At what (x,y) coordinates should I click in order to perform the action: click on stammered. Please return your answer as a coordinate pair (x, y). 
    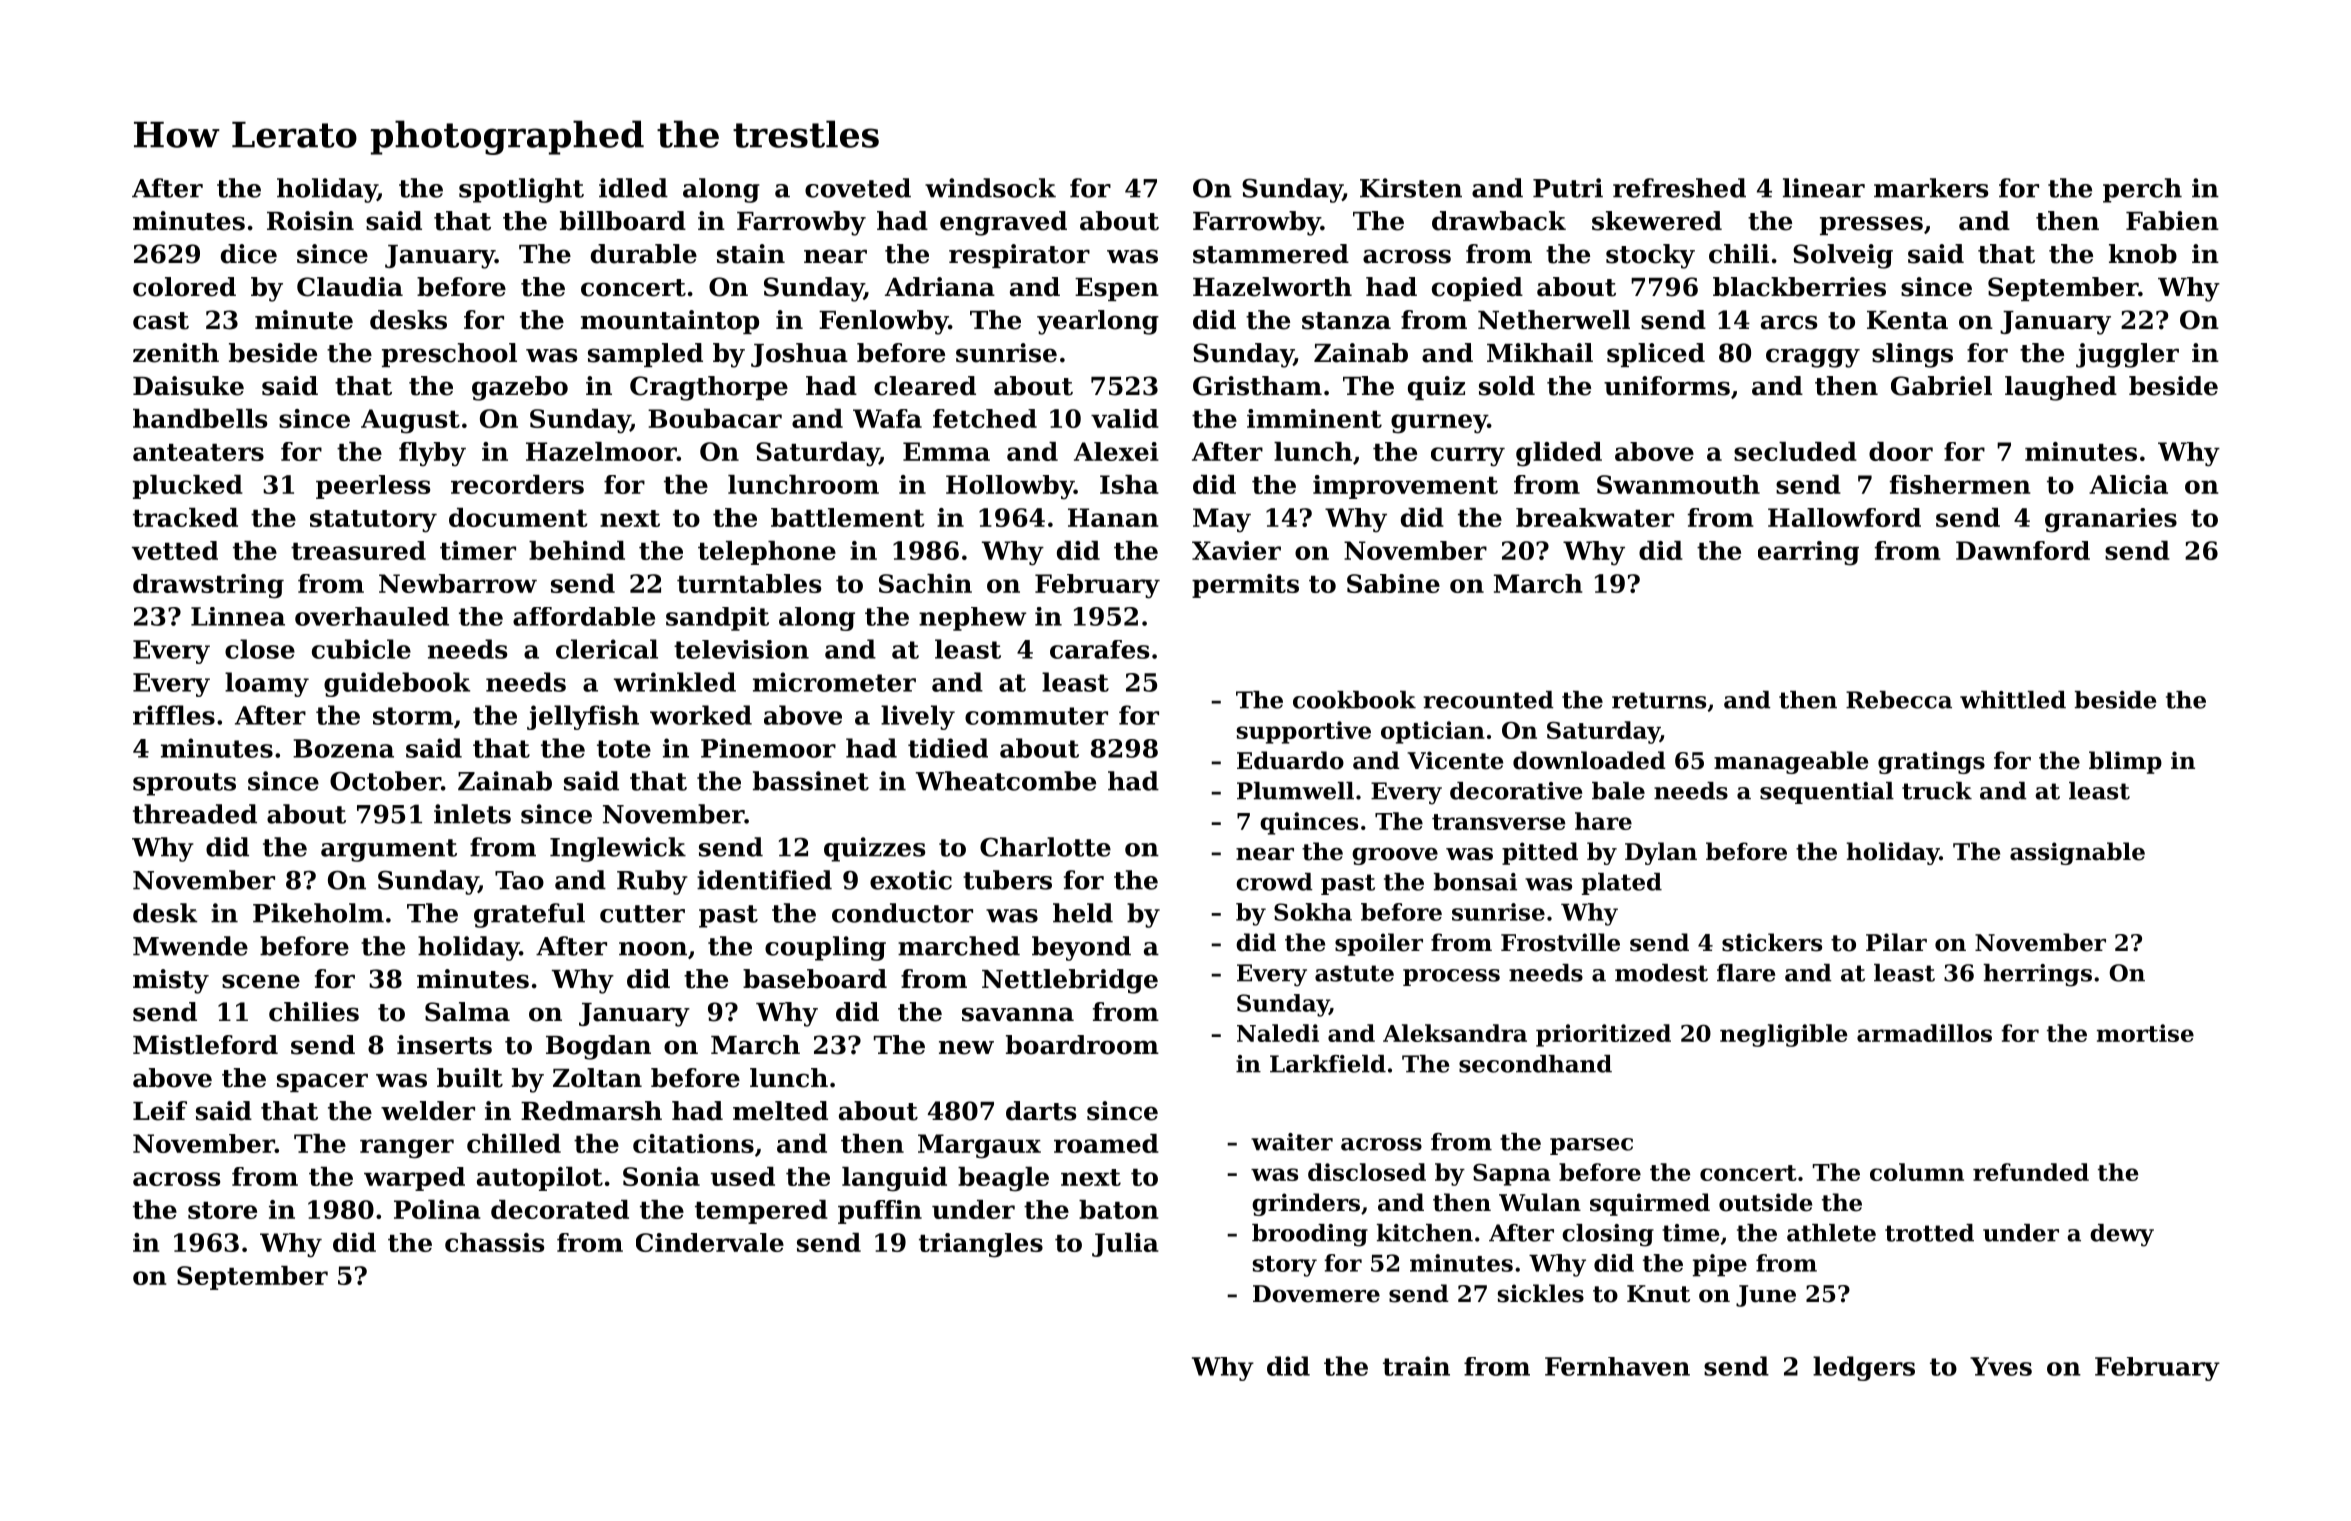
    Looking at the image, I should click on (1271, 254).
